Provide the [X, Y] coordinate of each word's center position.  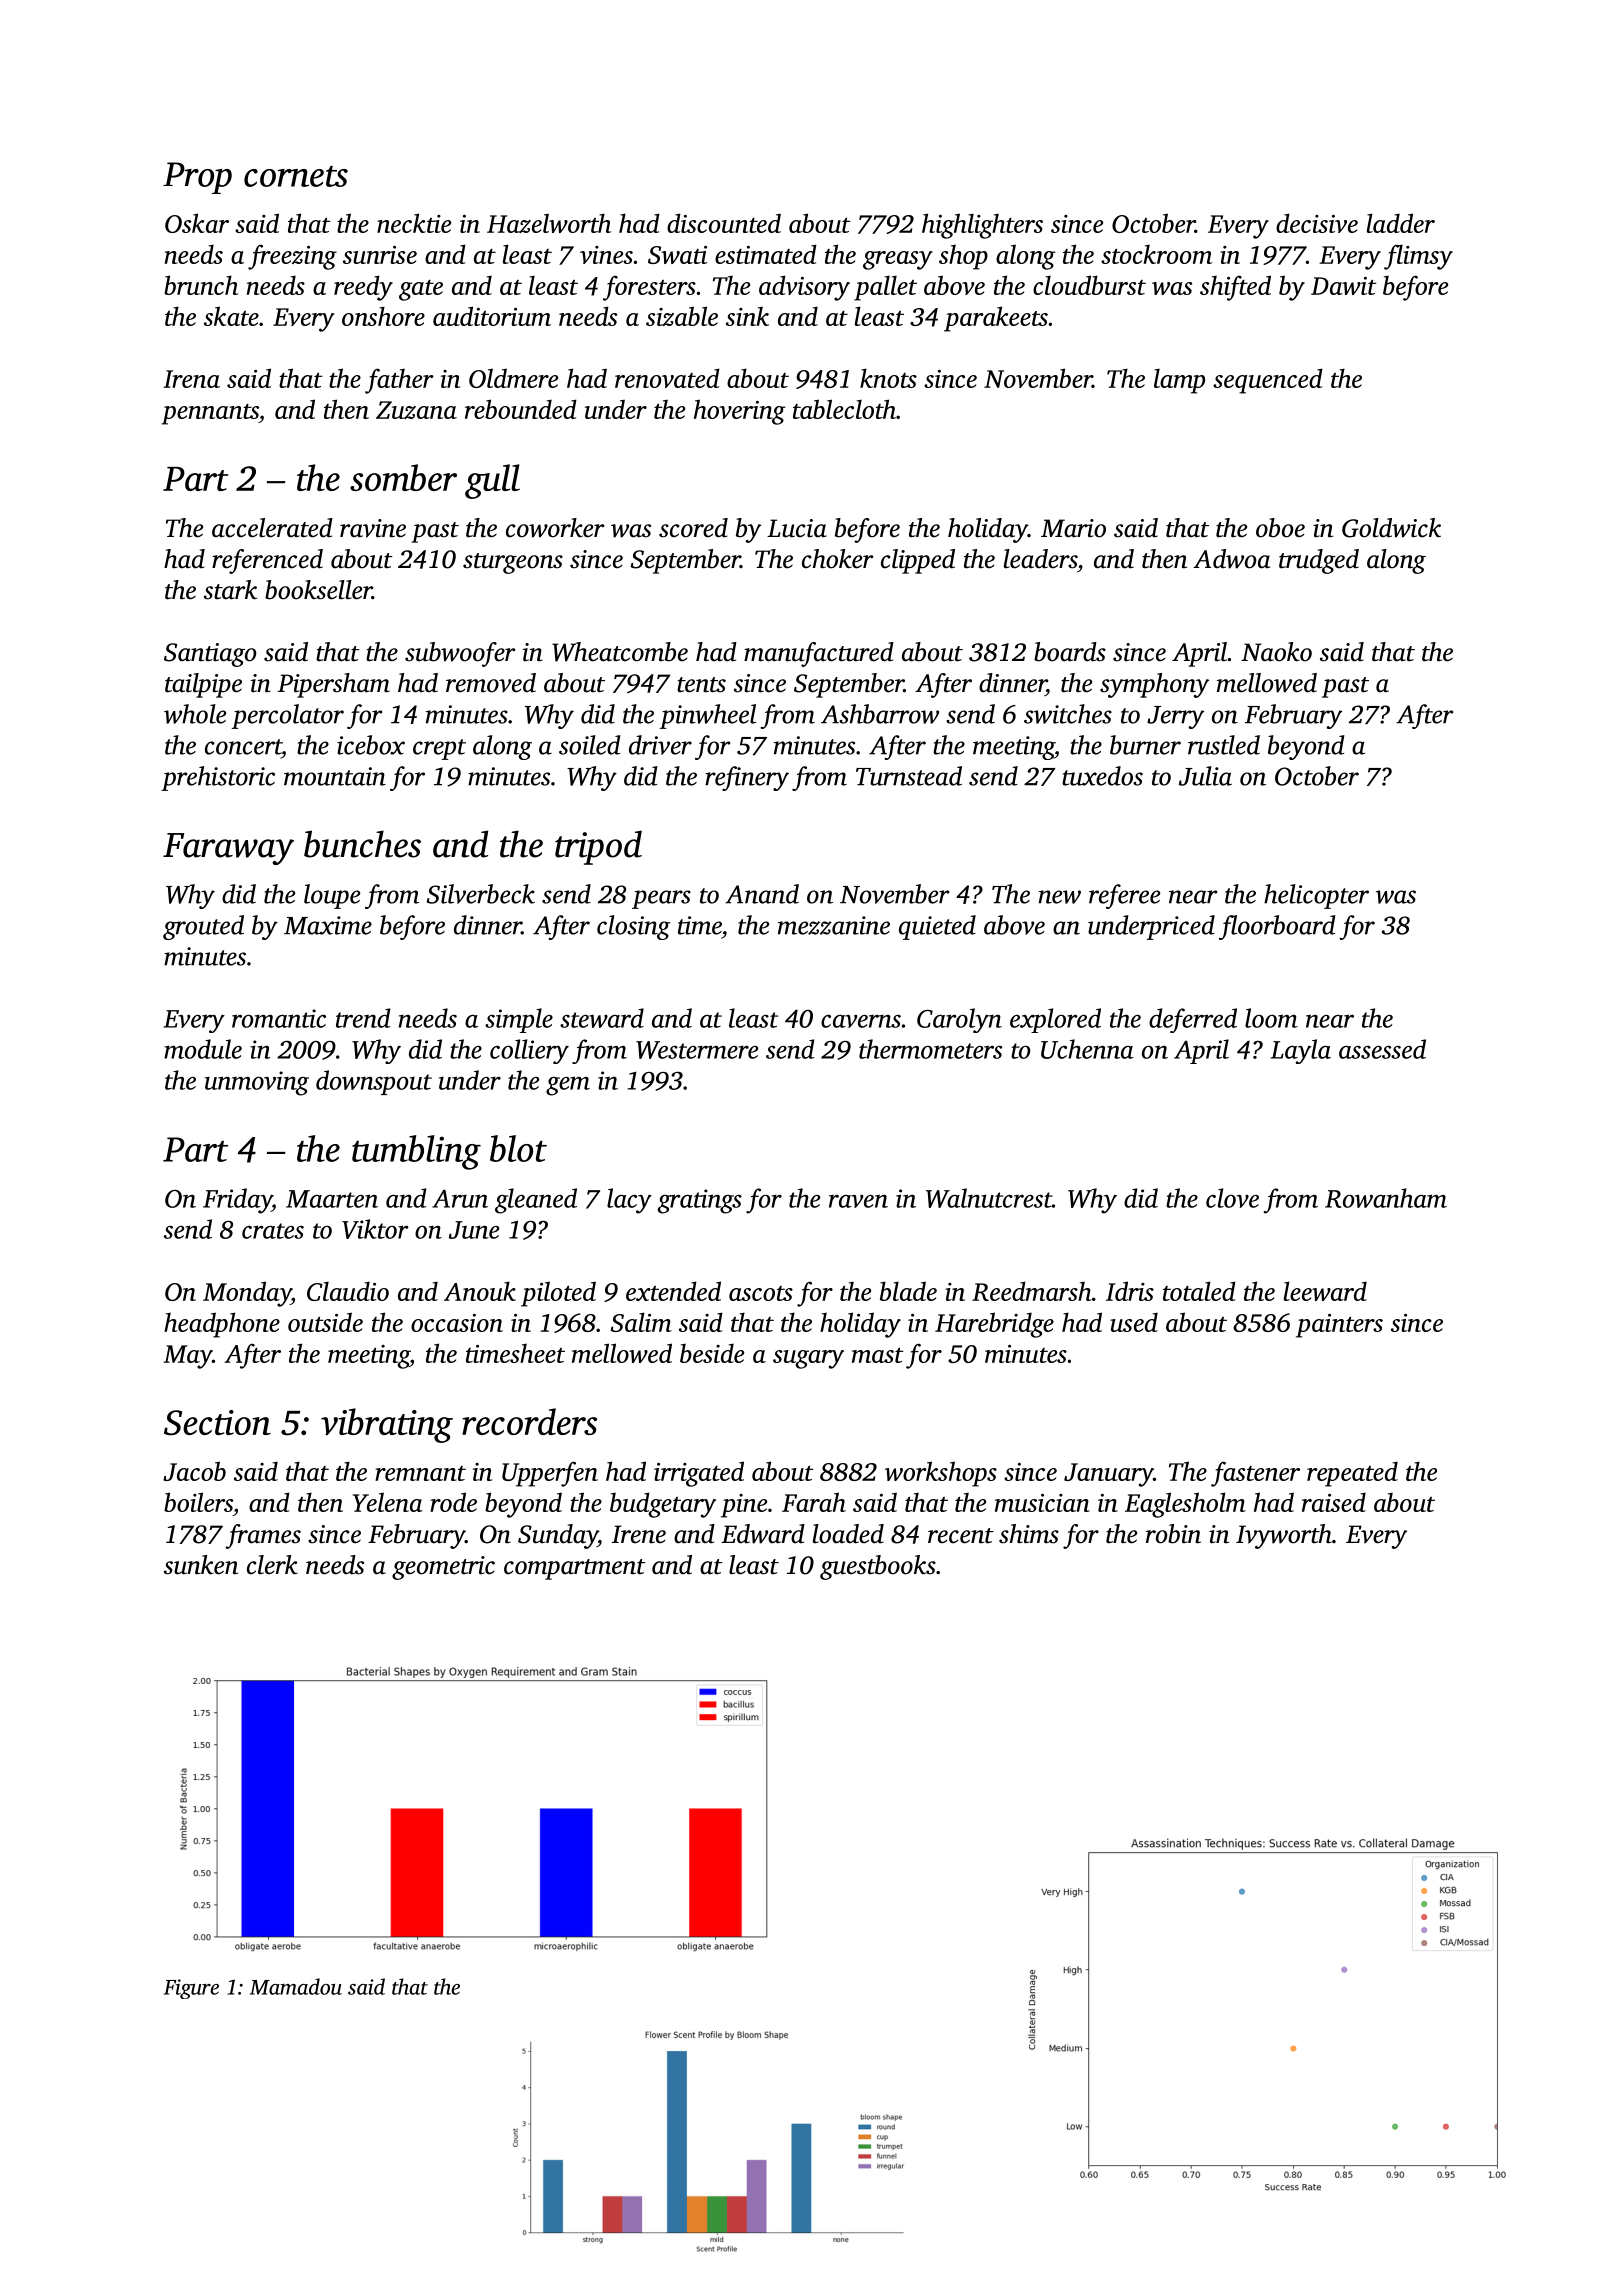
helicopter [1316, 896]
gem [568, 1086]
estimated [766, 254]
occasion [457, 1323]
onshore [383, 316]
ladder [1401, 223]
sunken [201, 1565]
